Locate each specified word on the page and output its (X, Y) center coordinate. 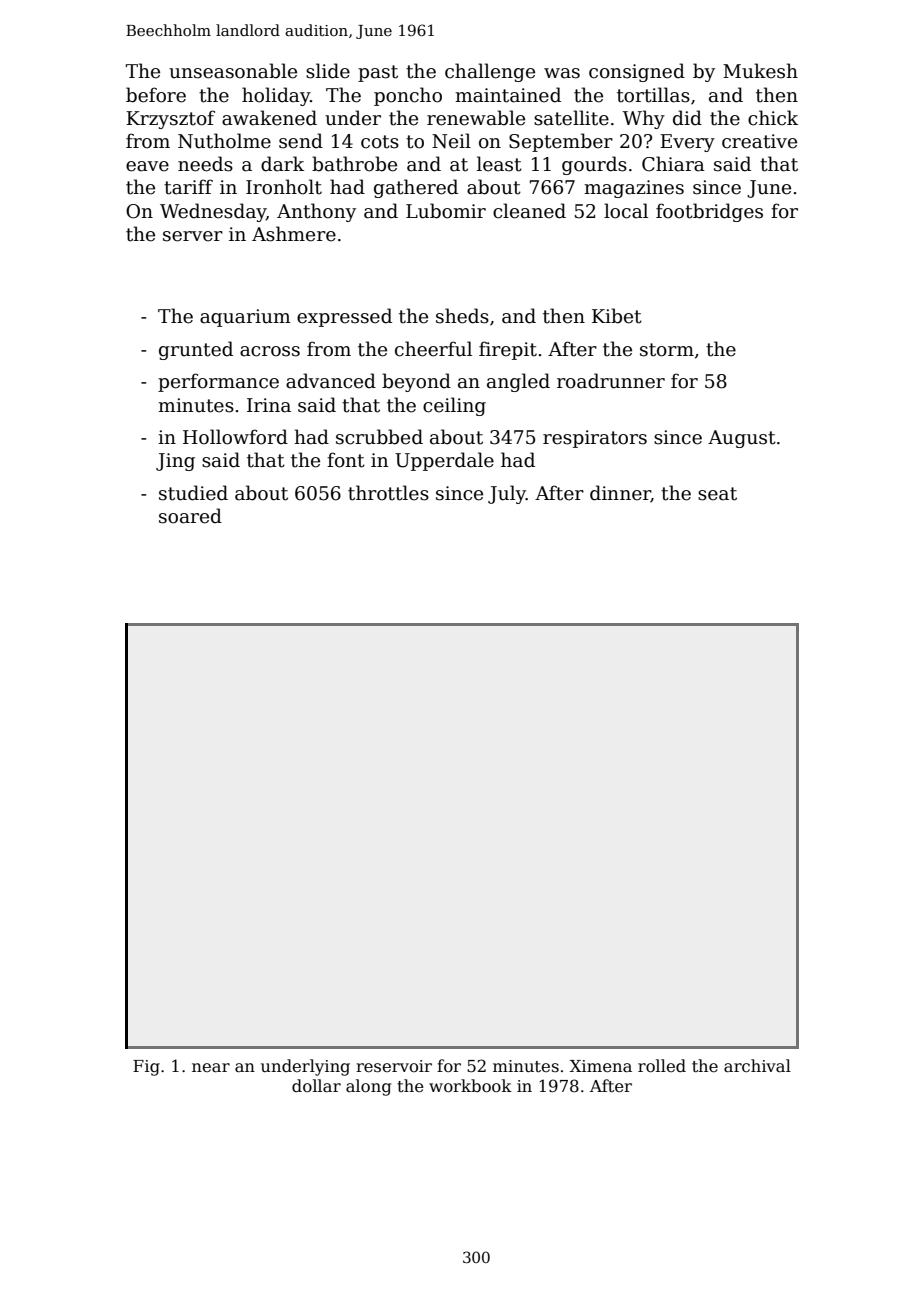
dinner (620, 494)
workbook (470, 1085)
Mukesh (760, 71)
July (507, 494)
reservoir (394, 1066)
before (156, 95)
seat (717, 494)
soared (190, 516)
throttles (388, 493)
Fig (146, 1068)
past (378, 73)
